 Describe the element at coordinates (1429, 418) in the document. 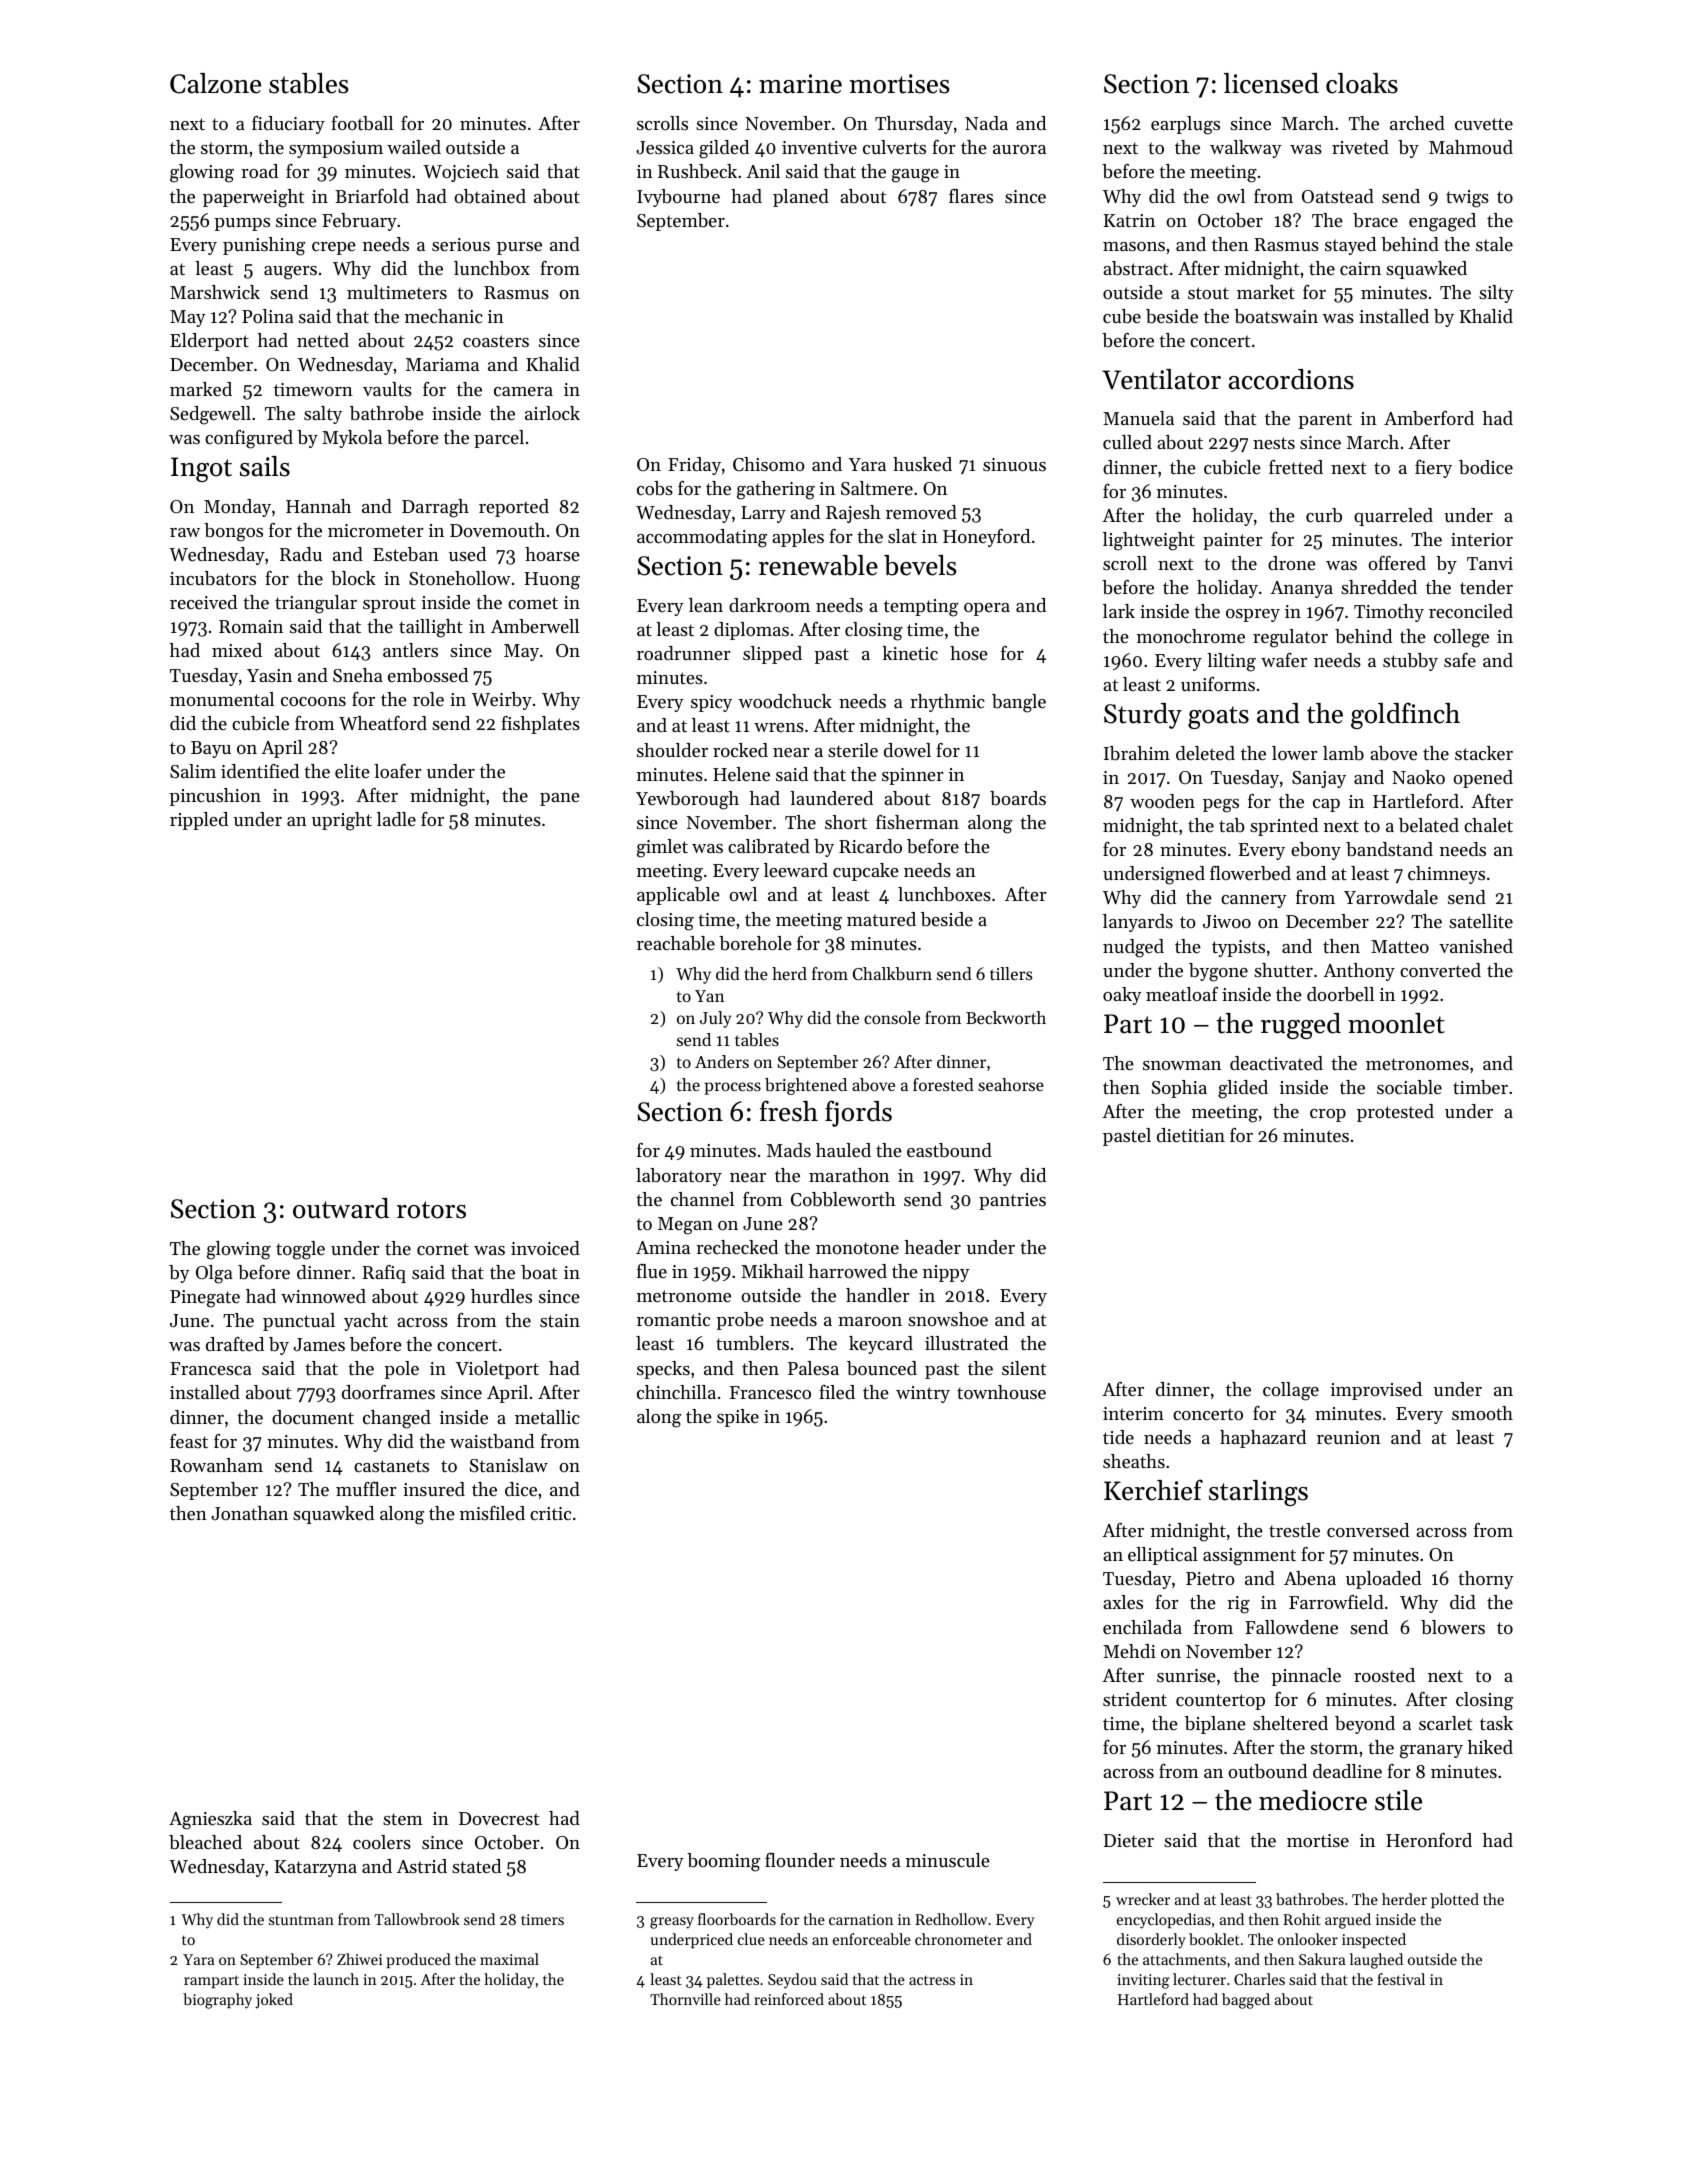

I see `Amberford` at that location.
